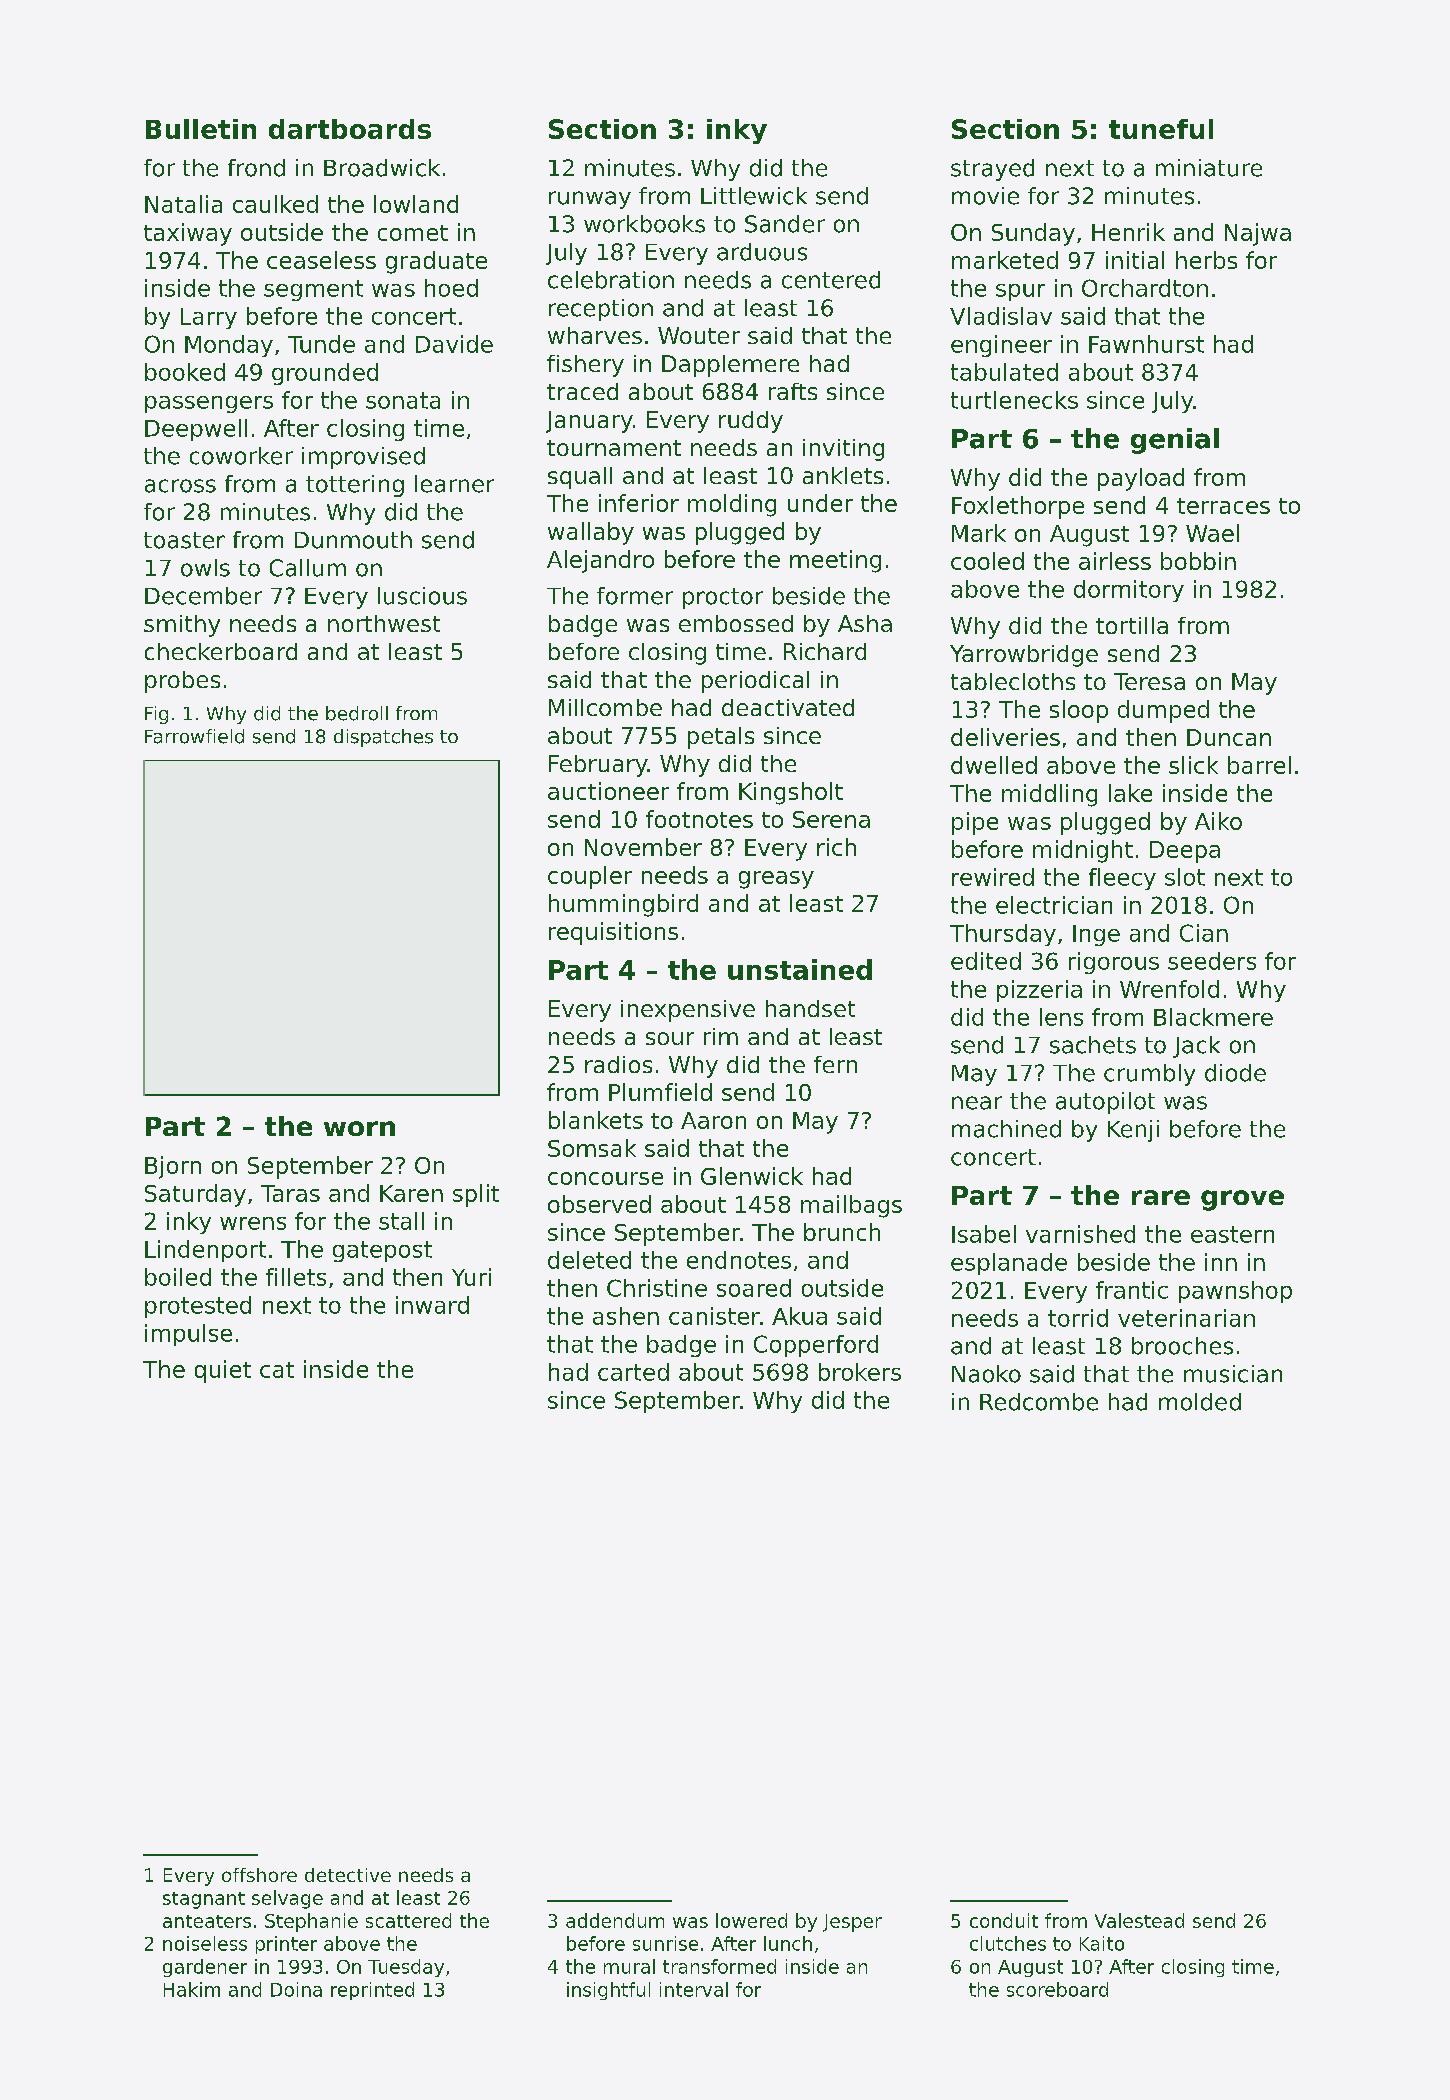 This screenshot has width=1450, height=2100. What do you see at coordinates (355, 486) in the screenshot?
I see `tottering` at bounding box center [355, 486].
